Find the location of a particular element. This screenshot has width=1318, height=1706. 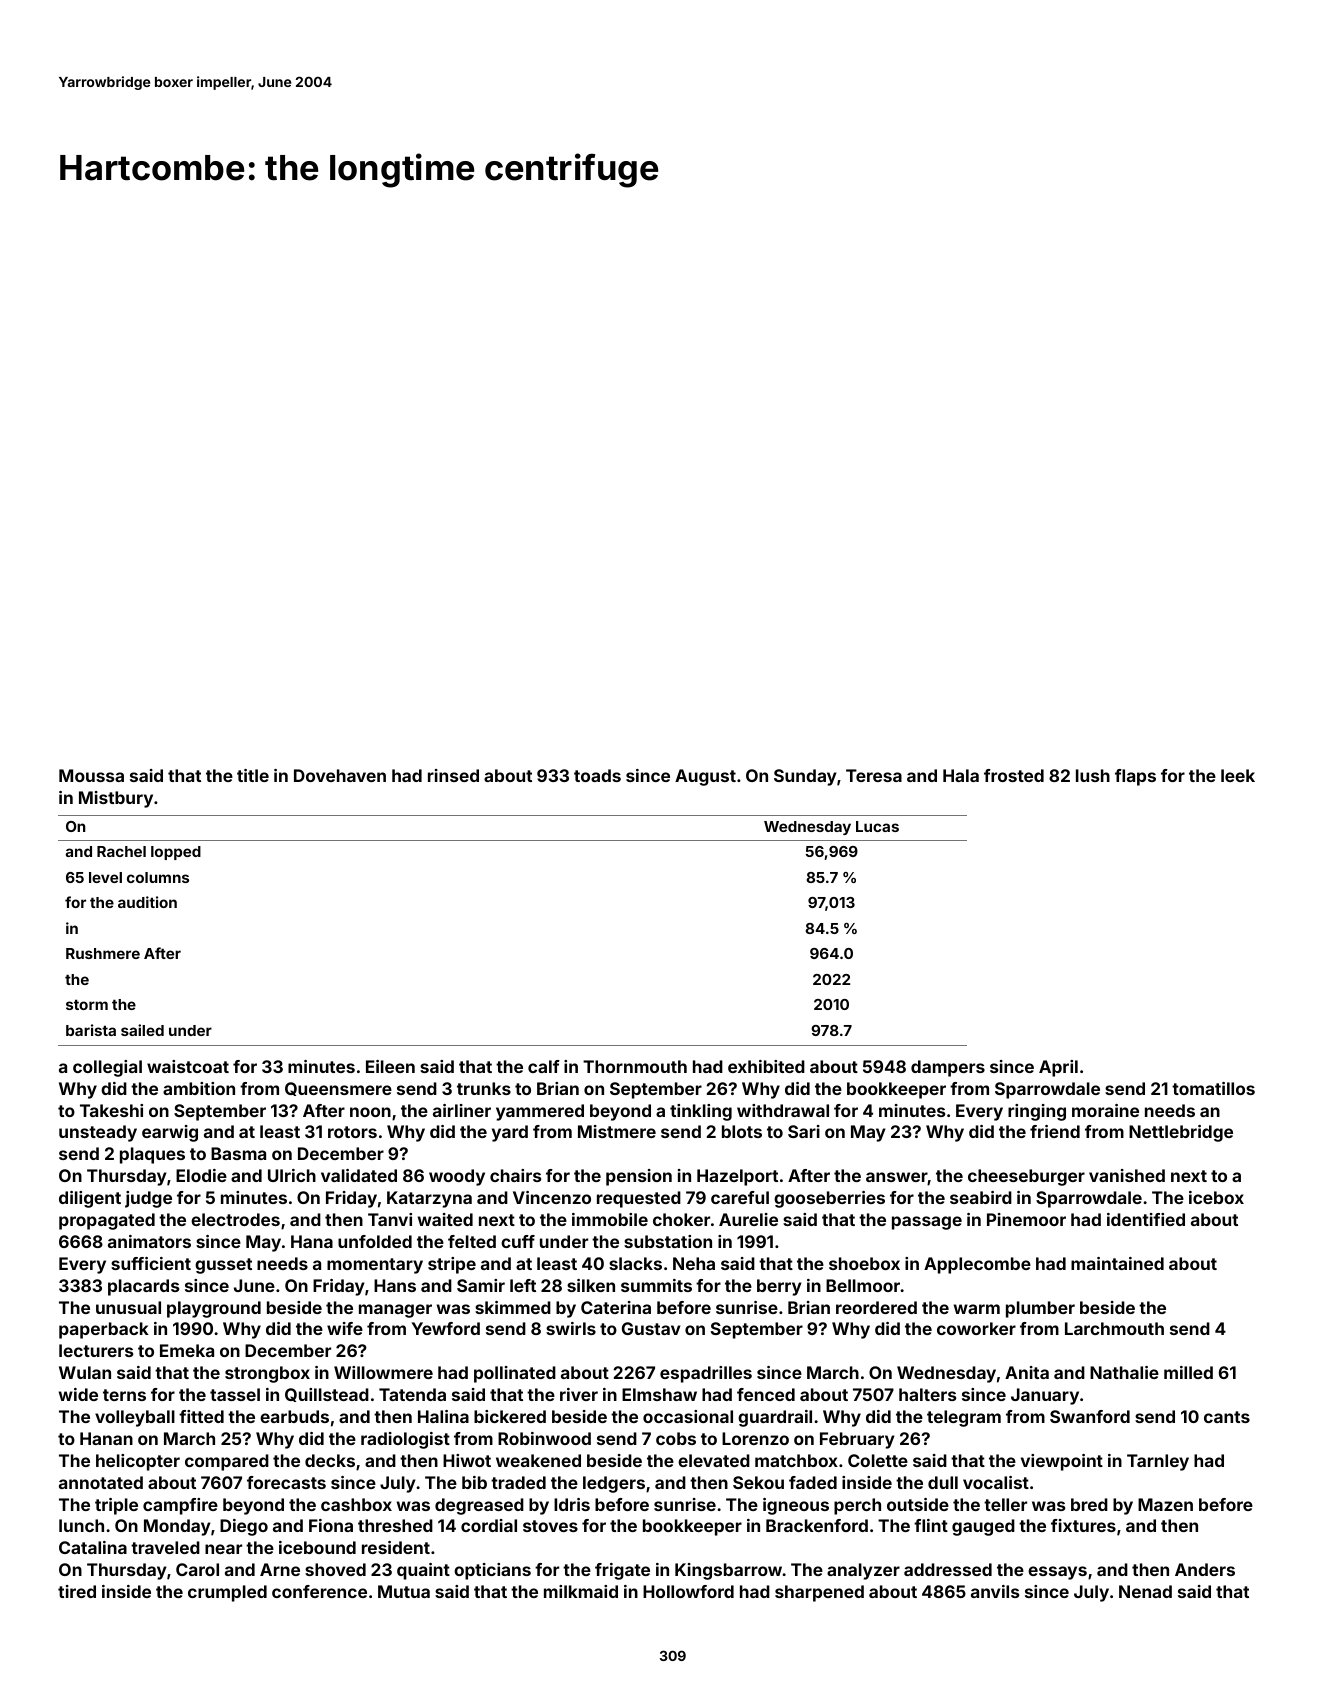

Lucas is located at coordinates (877, 826).
